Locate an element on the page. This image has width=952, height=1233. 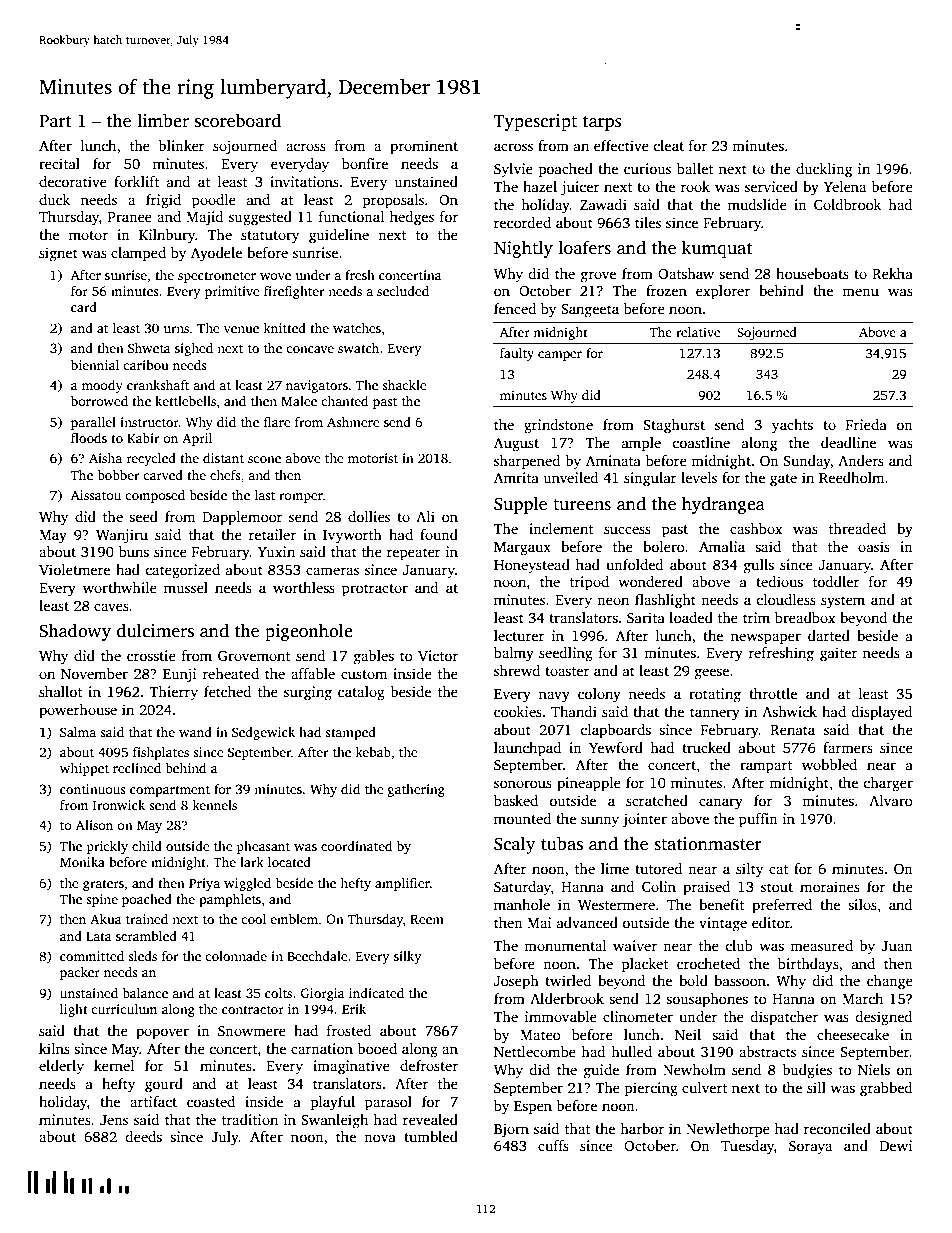
curriculum is located at coordinates (124, 1009).
